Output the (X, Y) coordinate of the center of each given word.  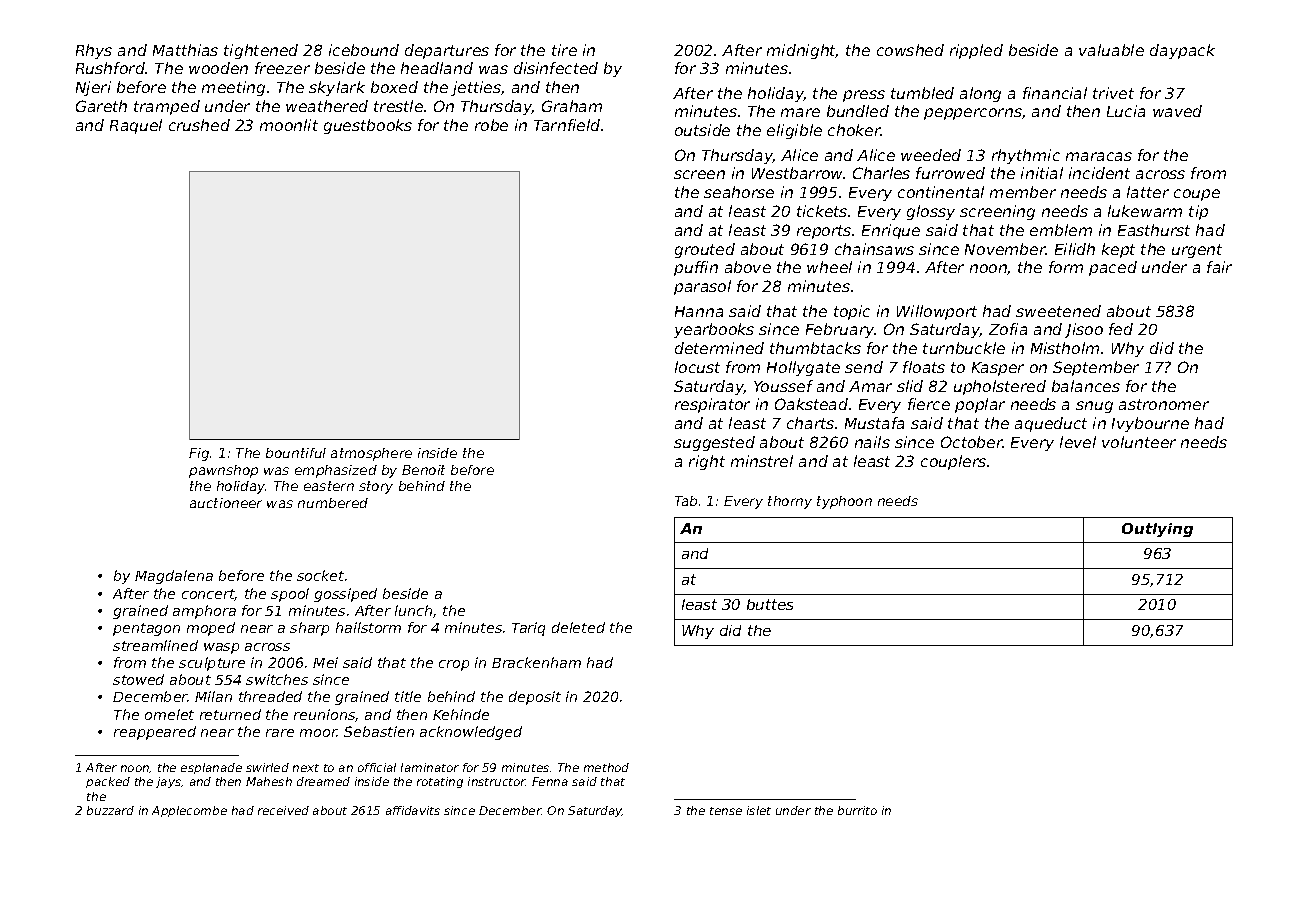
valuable (1111, 50)
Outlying (1157, 530)
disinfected (556, 68)
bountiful (296, 453)
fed (1121, 329)
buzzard (110, 810)
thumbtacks (815, 348)
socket (320, 575)
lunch (413, 610)
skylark (337, 88)
